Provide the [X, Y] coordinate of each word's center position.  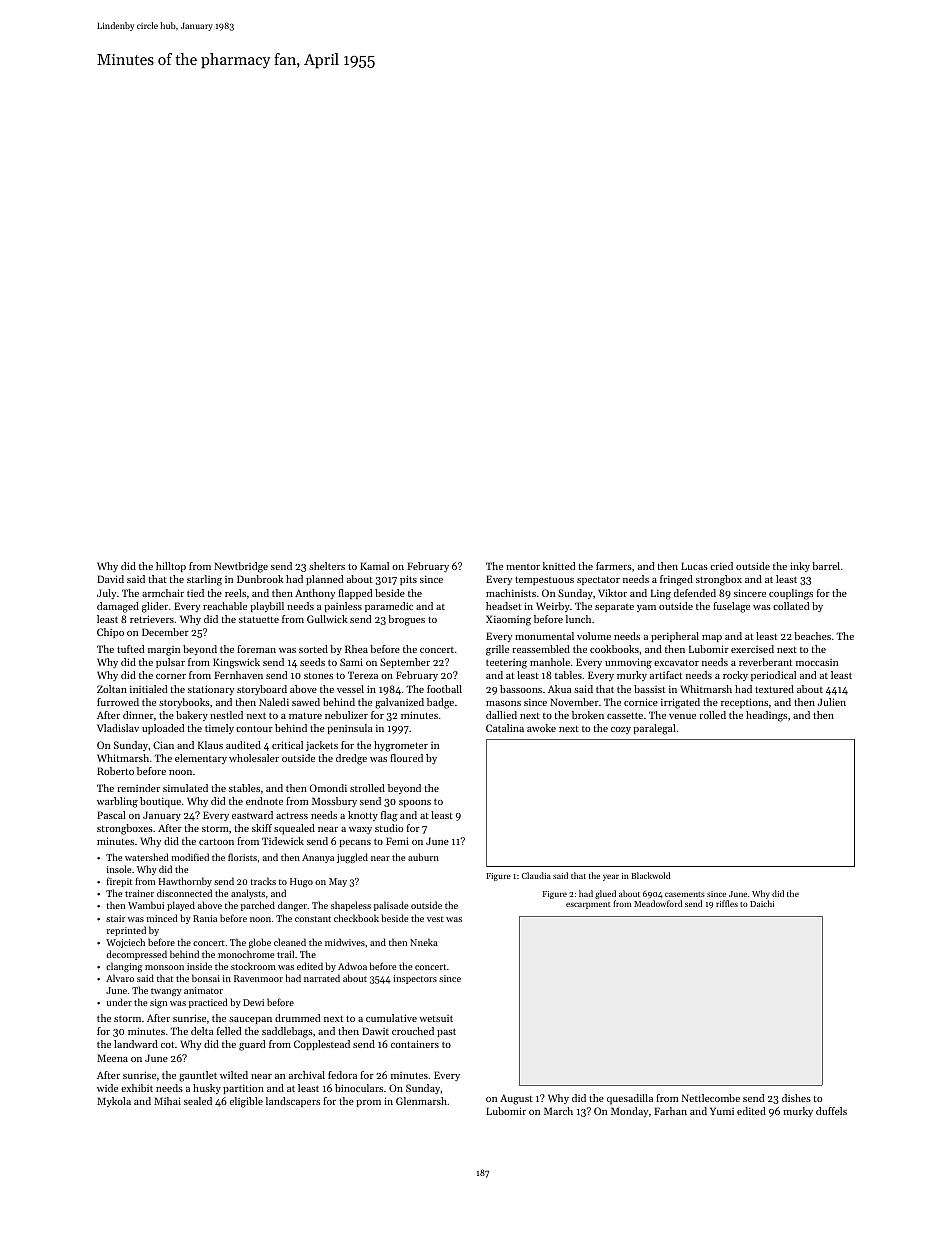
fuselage [731, 607]
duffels [831, 1111]
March [558, 1111]
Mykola [114, 1102]
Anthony [315, 594]
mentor [523, 567]
